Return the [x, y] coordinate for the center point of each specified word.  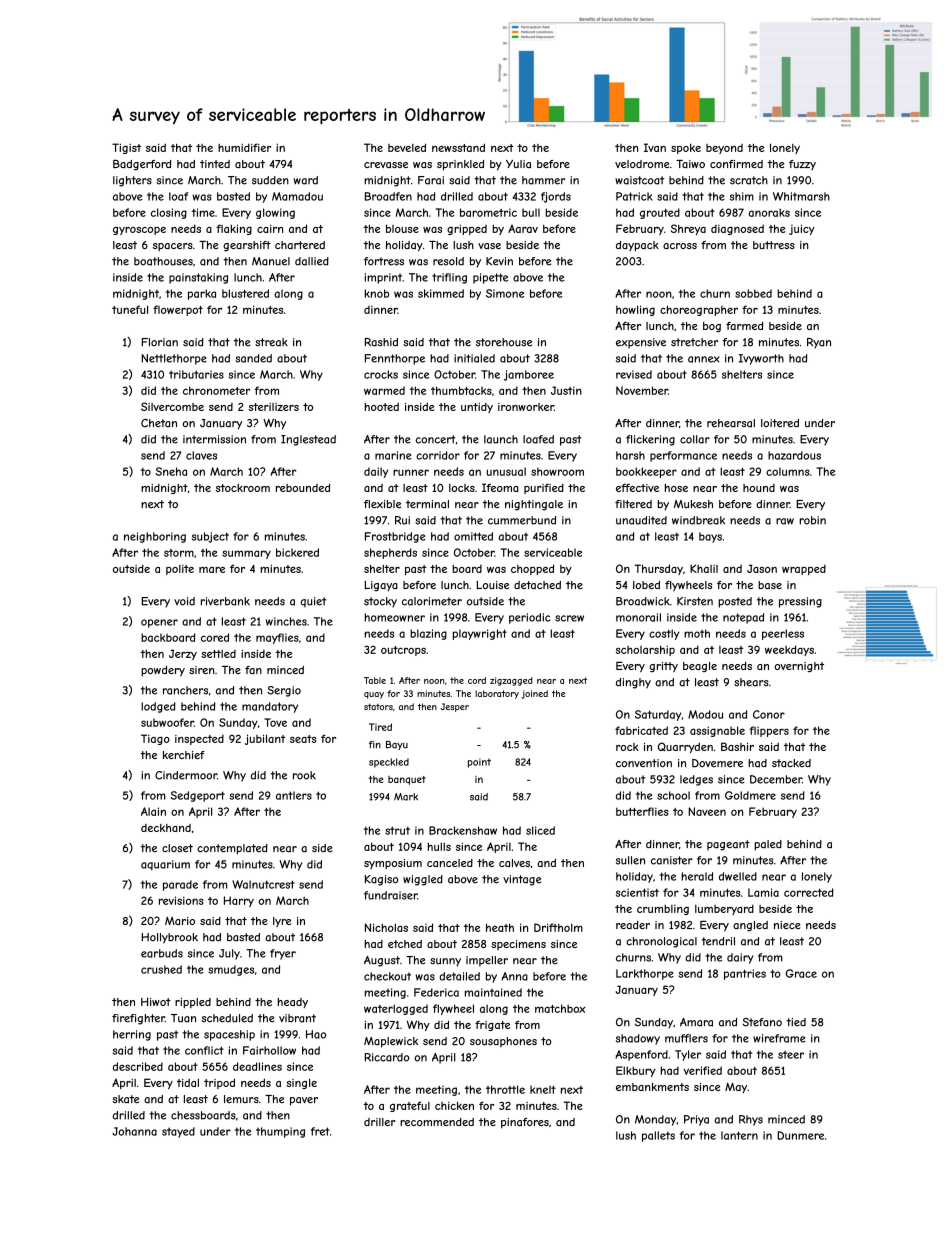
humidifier [244, 147]
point [479, 763]
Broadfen [388, 196]
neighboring [155, 537]
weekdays [789, 650]
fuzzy [802, 165]
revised [634, 374]
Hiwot [156, 1001]
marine [393, 455]
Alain [153, 811]
